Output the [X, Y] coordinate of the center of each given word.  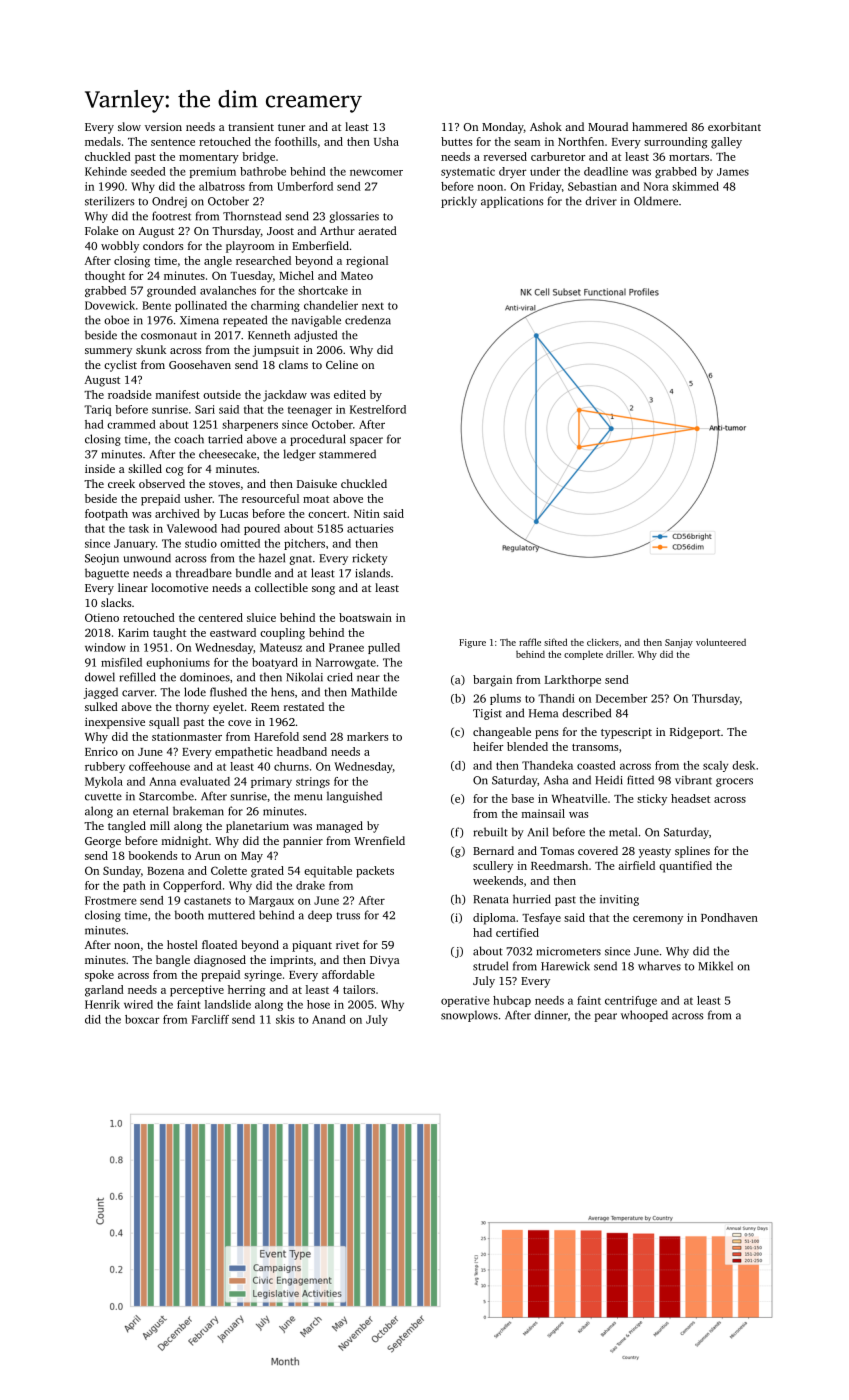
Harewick [565, 966]
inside [100, 468]
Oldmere [656, 201]
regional [367, 262]
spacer [366, 441]
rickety [370, 559]
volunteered [721, 642]
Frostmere [111, 900]
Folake [101, 230]
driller [619, 654]
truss [348, 916]
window [105, 647]
